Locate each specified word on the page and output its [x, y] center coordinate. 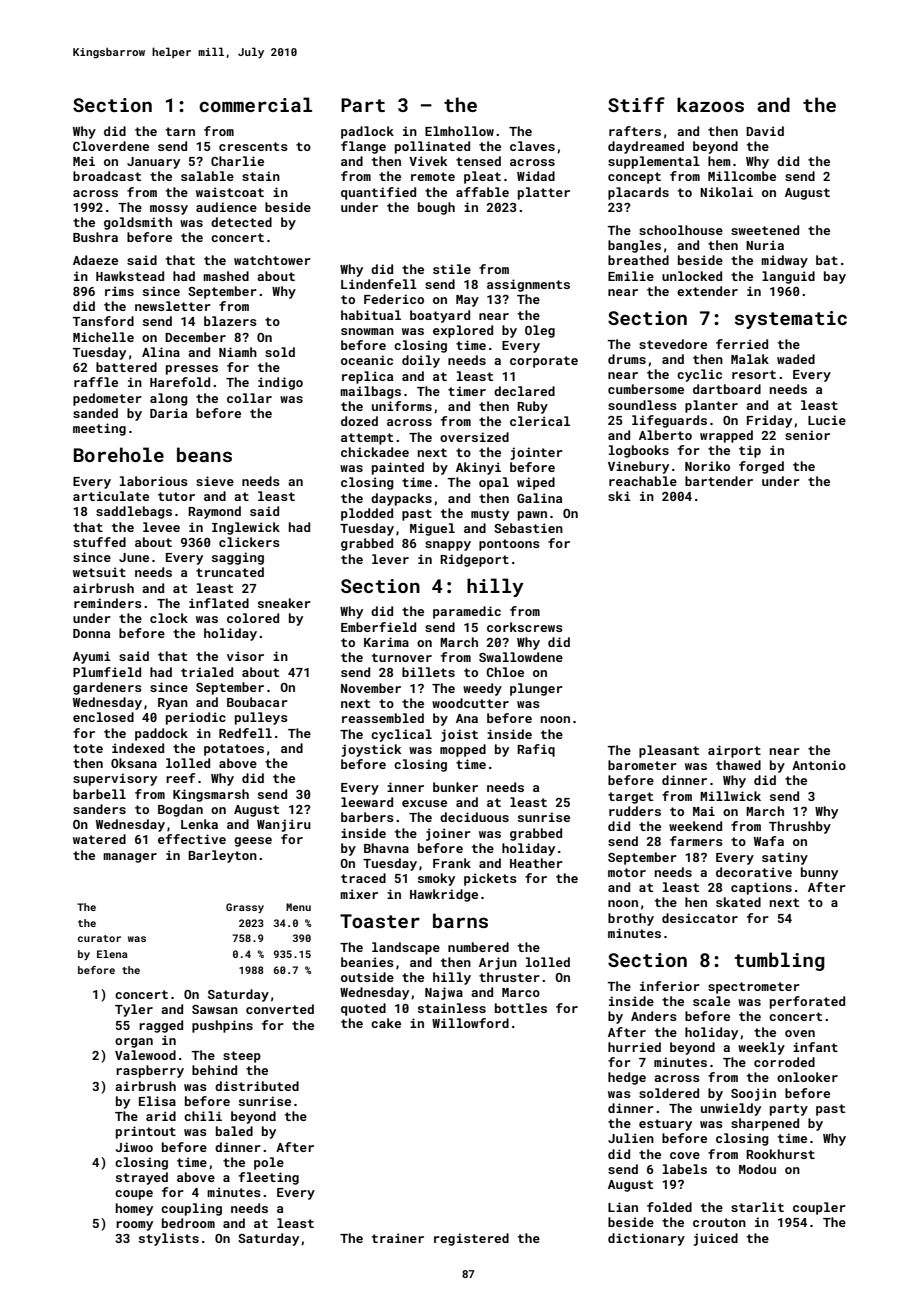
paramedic [467, 612]
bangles [634, 246]
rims [119, 291]
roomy [134, 1226]
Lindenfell [379, 284]
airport [734, 751]
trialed [207, 672]
